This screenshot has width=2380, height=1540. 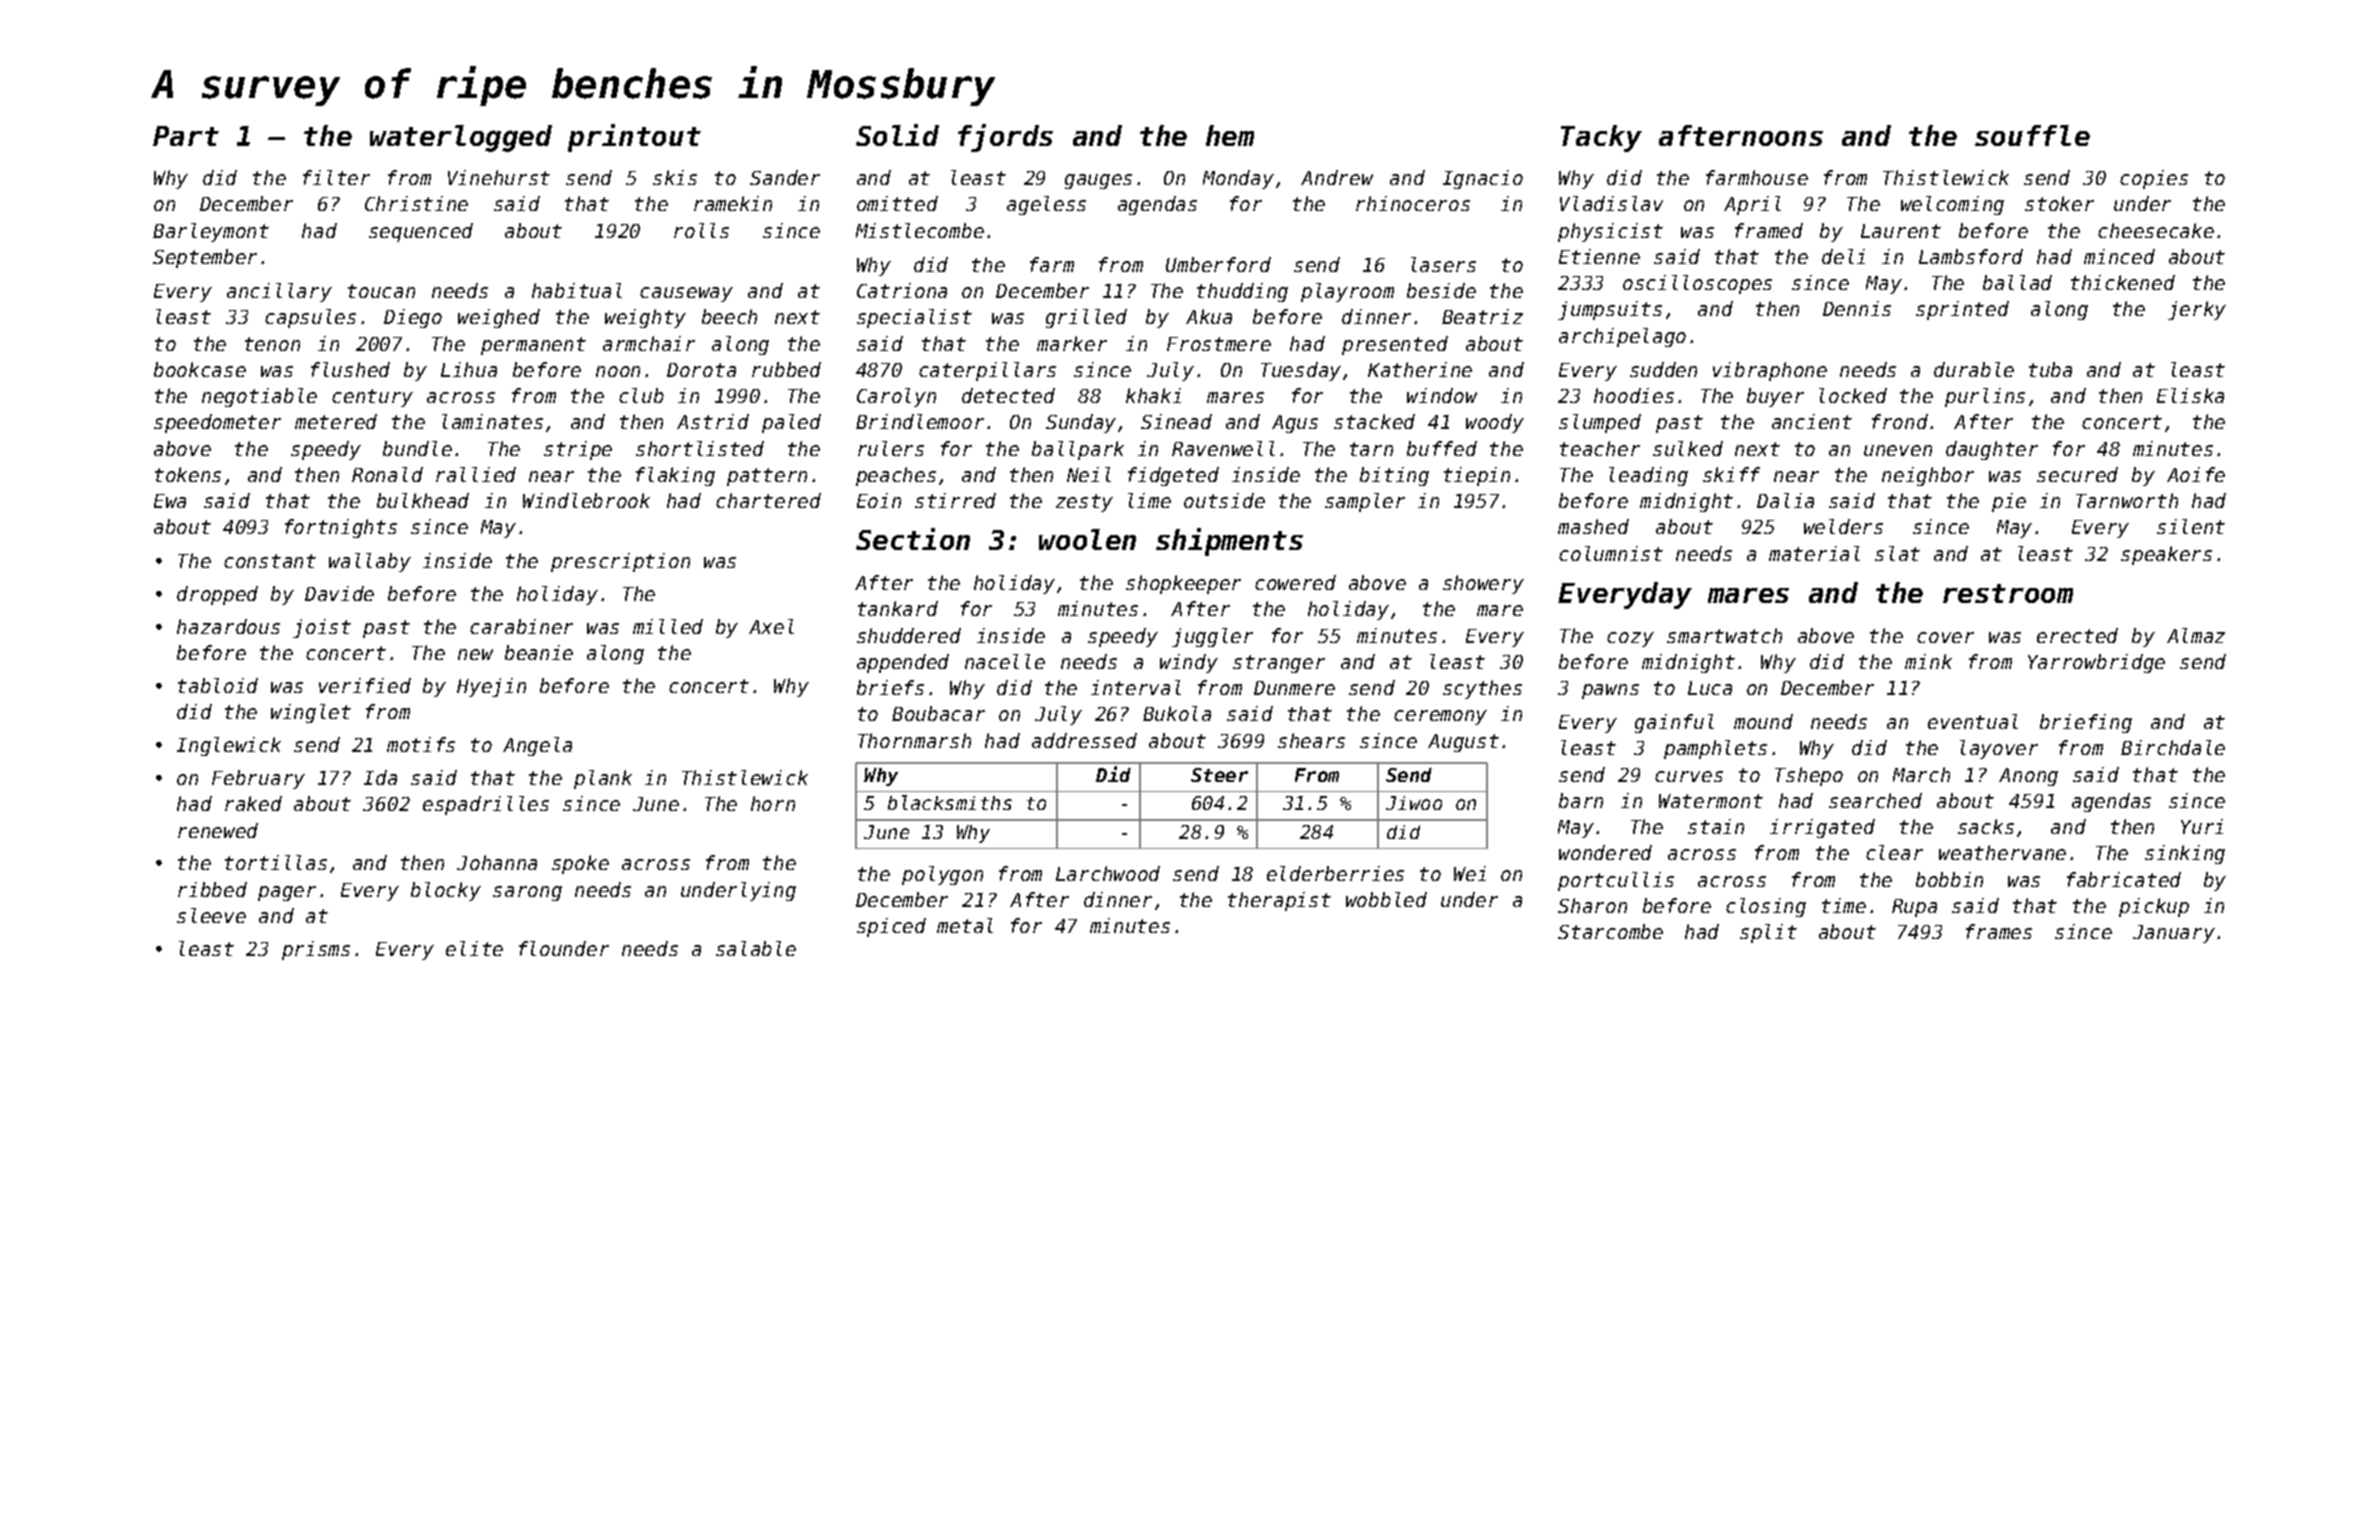 I want to click on Christine, so click(x=416, y=203).
